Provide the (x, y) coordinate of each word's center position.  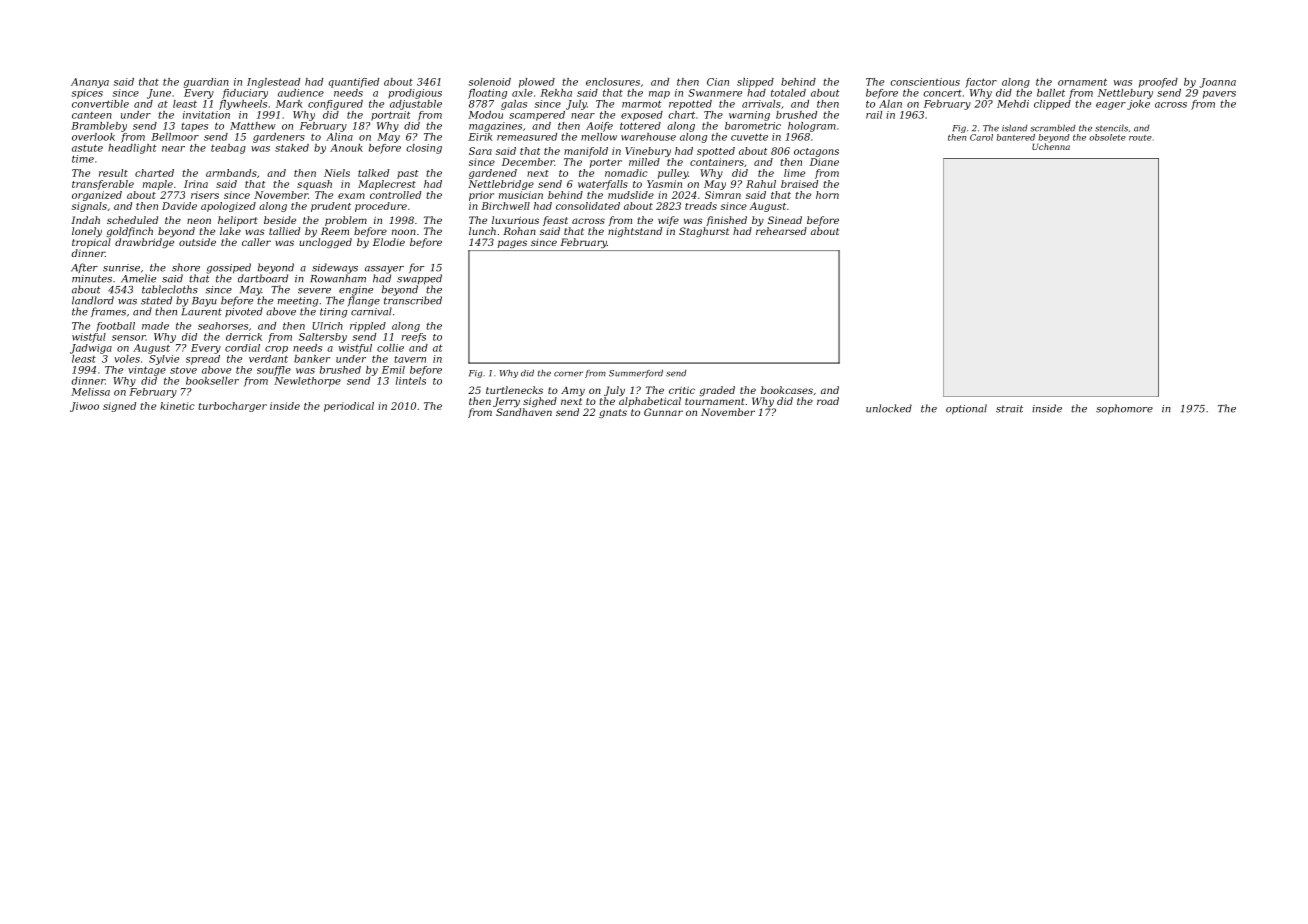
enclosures (613, 82)
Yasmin (664, 184)
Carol (981, 137)
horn (827, 195)
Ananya (90, 83)
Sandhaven (524, 412)
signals (89, 207)
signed (119, 407)
